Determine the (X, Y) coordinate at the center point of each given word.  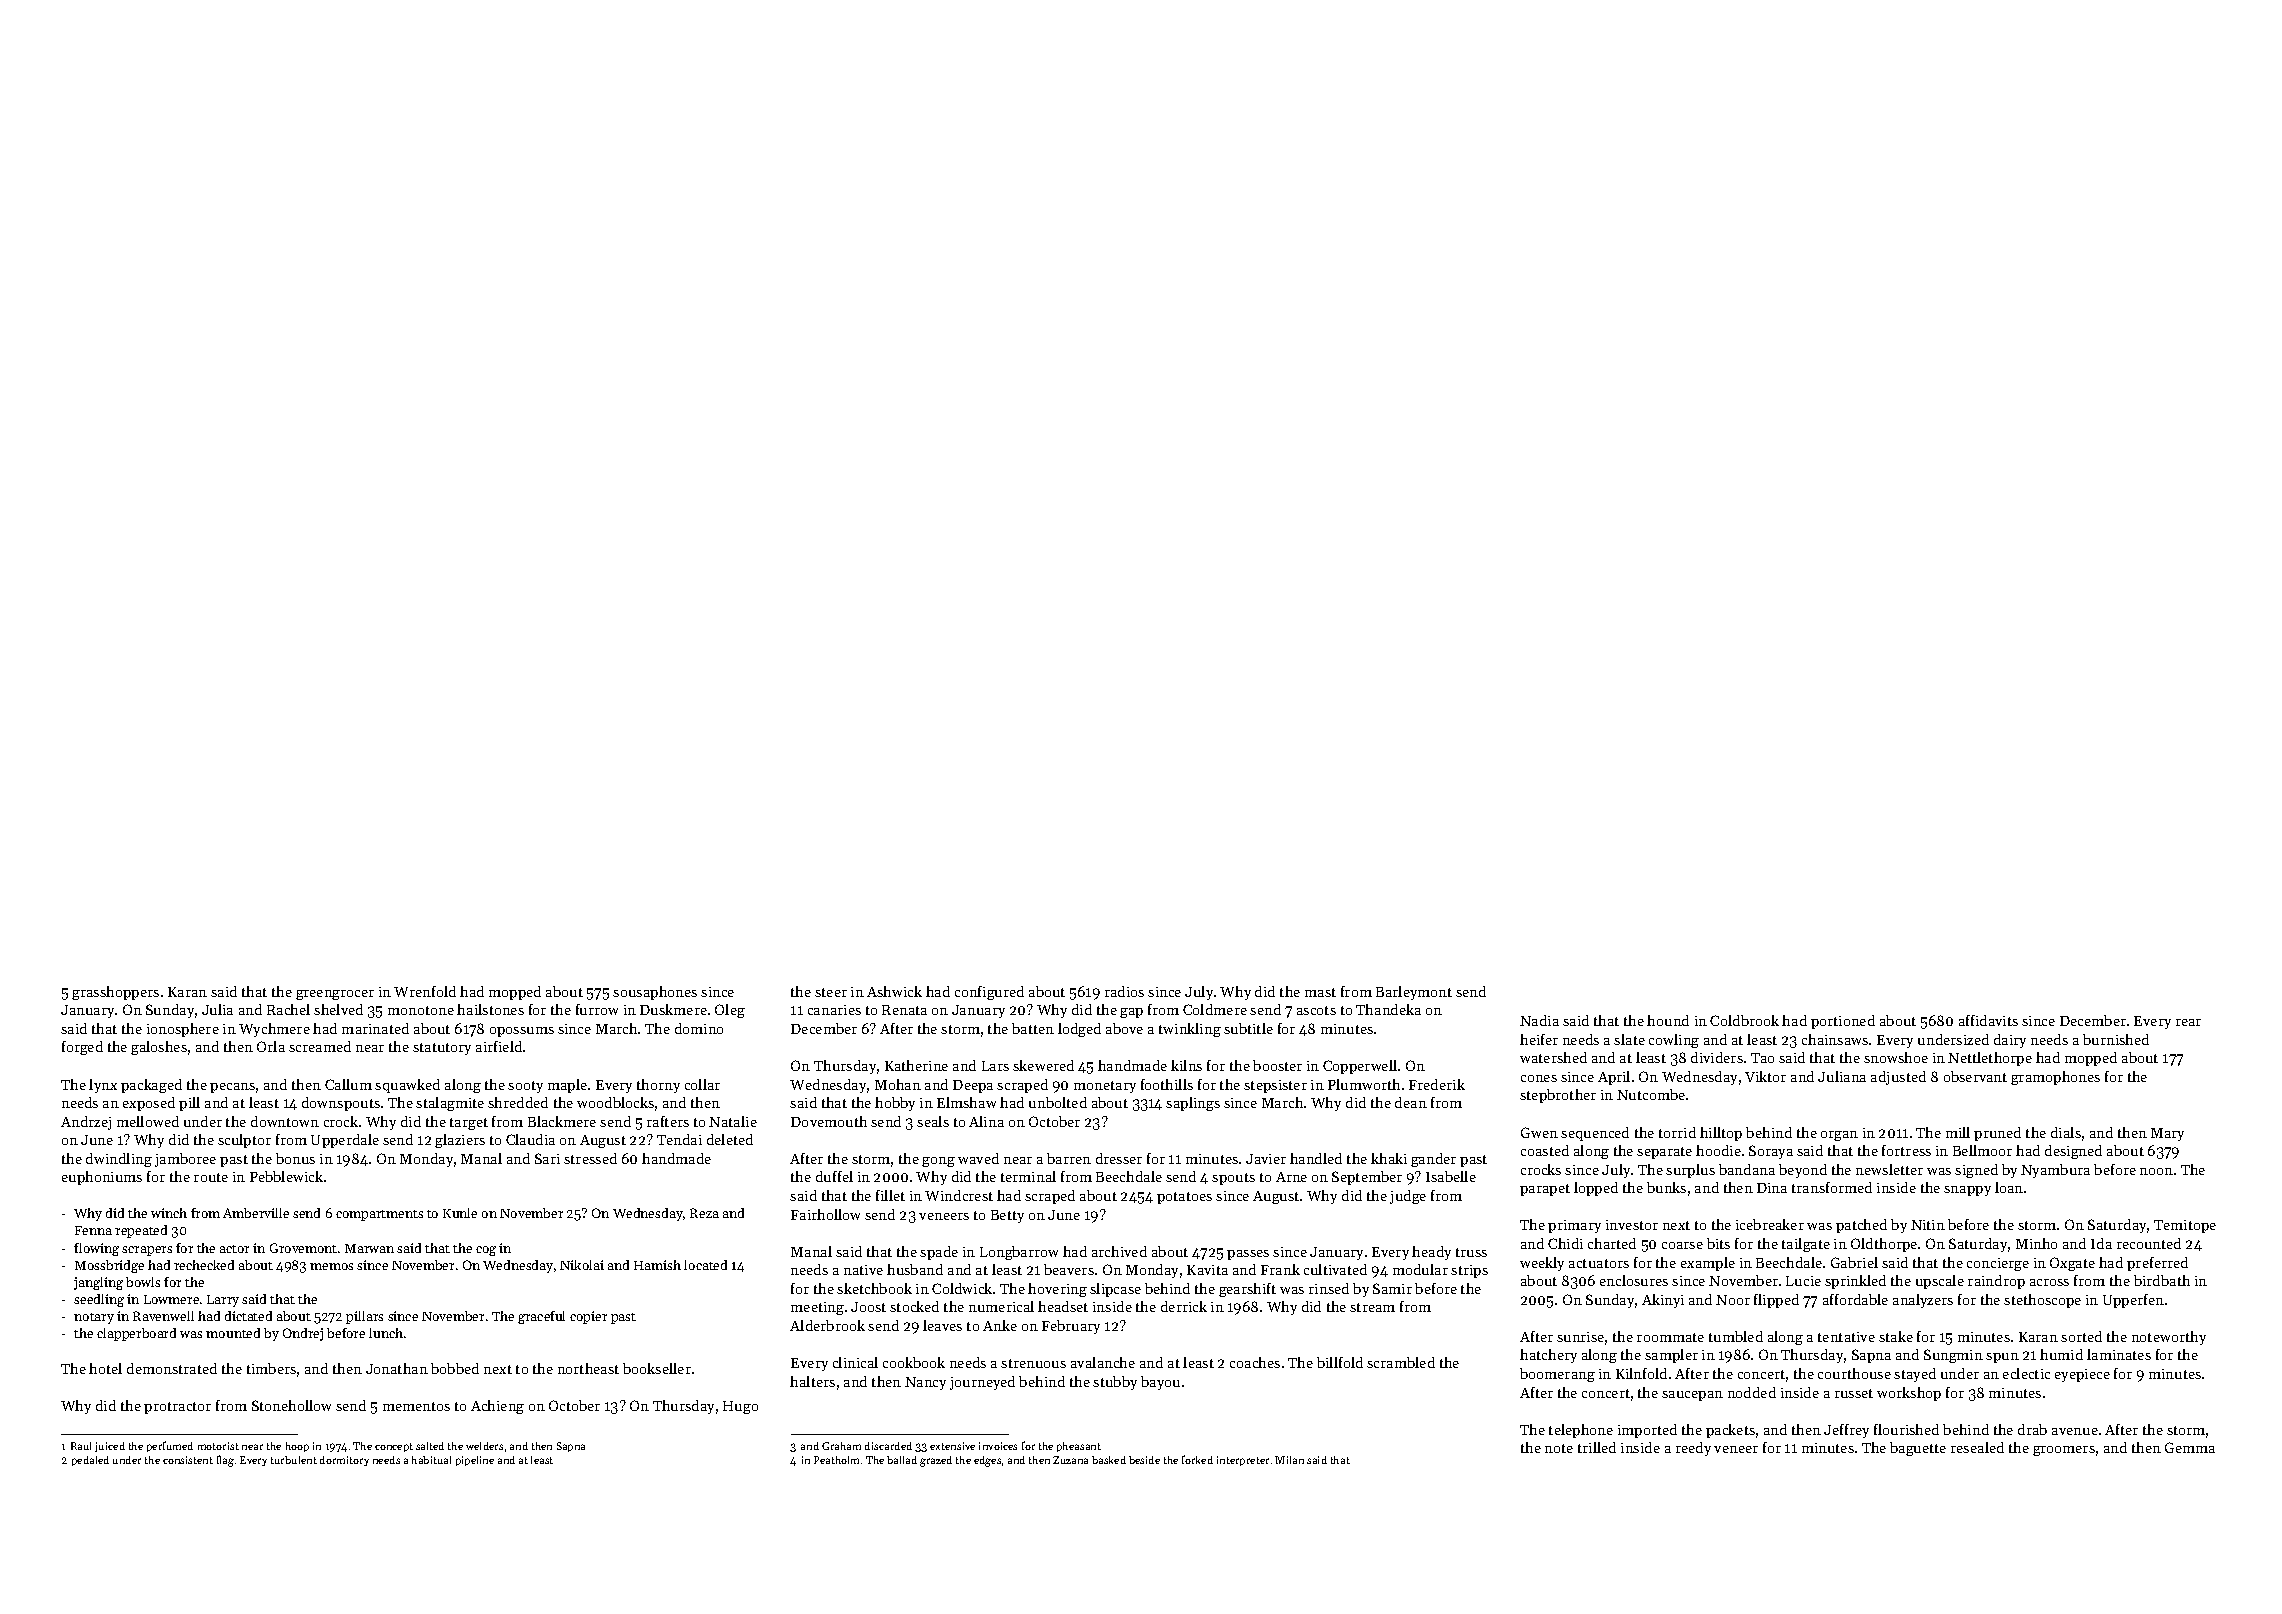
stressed (590, 1158)
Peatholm (836, 1460)
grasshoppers (115, 993)
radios (1124, 991)
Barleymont (1414, 993)
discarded (888, 1446)
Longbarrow (1019, 1253)
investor (1632, 1225)
